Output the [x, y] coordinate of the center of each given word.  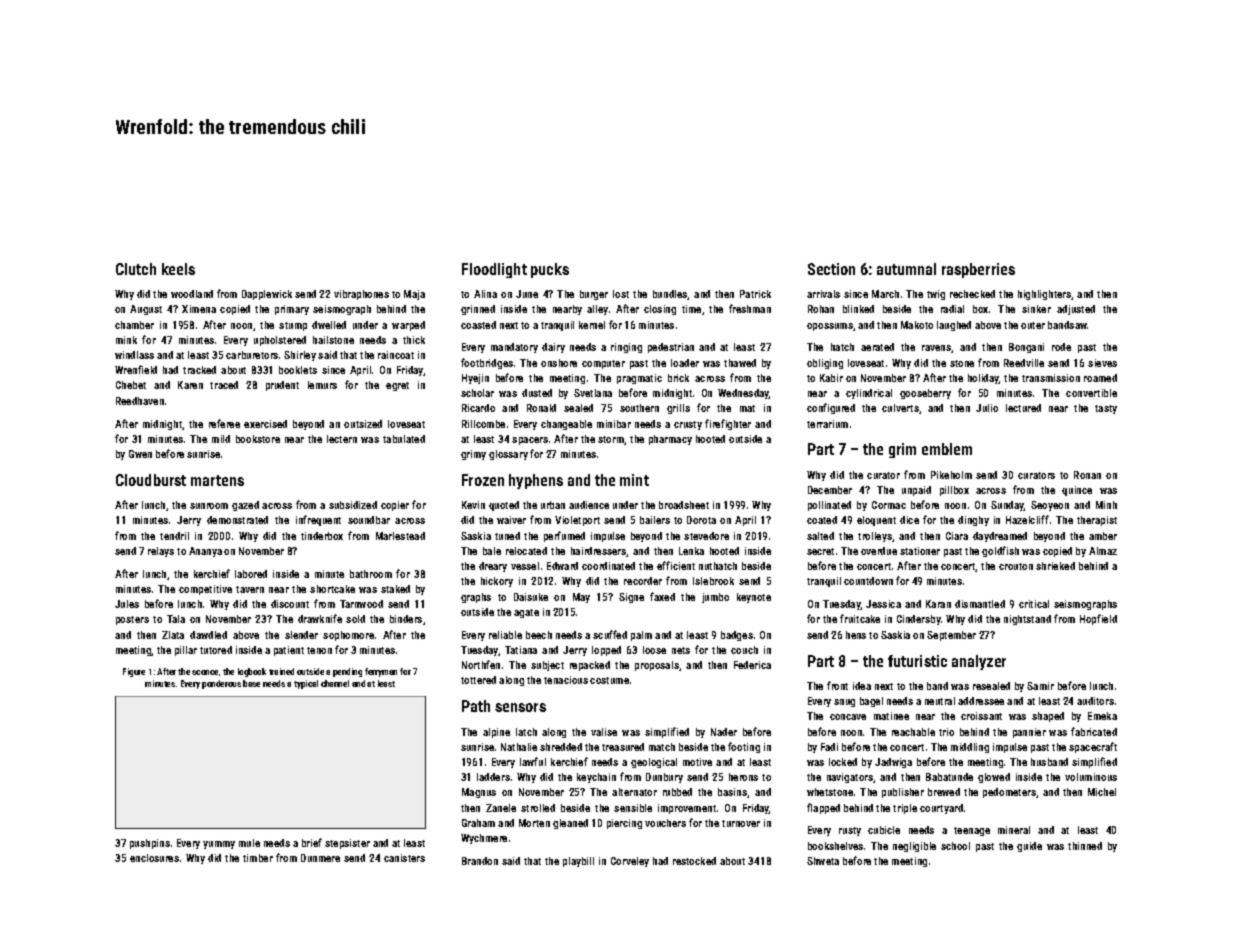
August [146, 310]
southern [639, 408]
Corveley [630, 862]
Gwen [140, 454]
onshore [559, 363]
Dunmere [320, 858]
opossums [830, 327]
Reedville [1024, 363]
